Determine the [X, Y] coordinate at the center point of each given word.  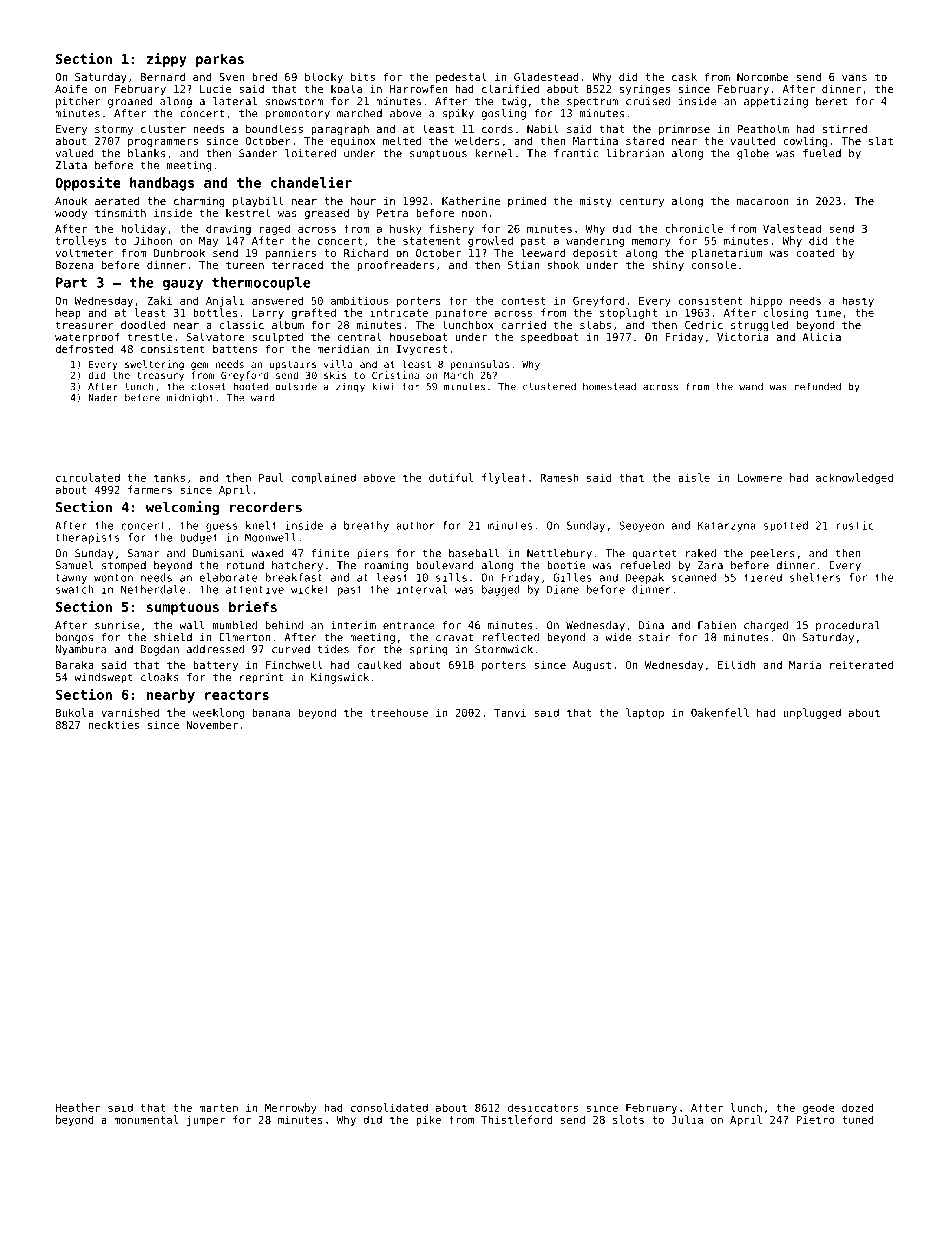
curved [291, 649]
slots [628, 1119]
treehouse [399, 712]
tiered [763, 577]
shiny [668, 265]
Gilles [572, 577]
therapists [88, 538]
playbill [258, 202]
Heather [78, 1107]
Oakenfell [720, 712]
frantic [576, 153]
